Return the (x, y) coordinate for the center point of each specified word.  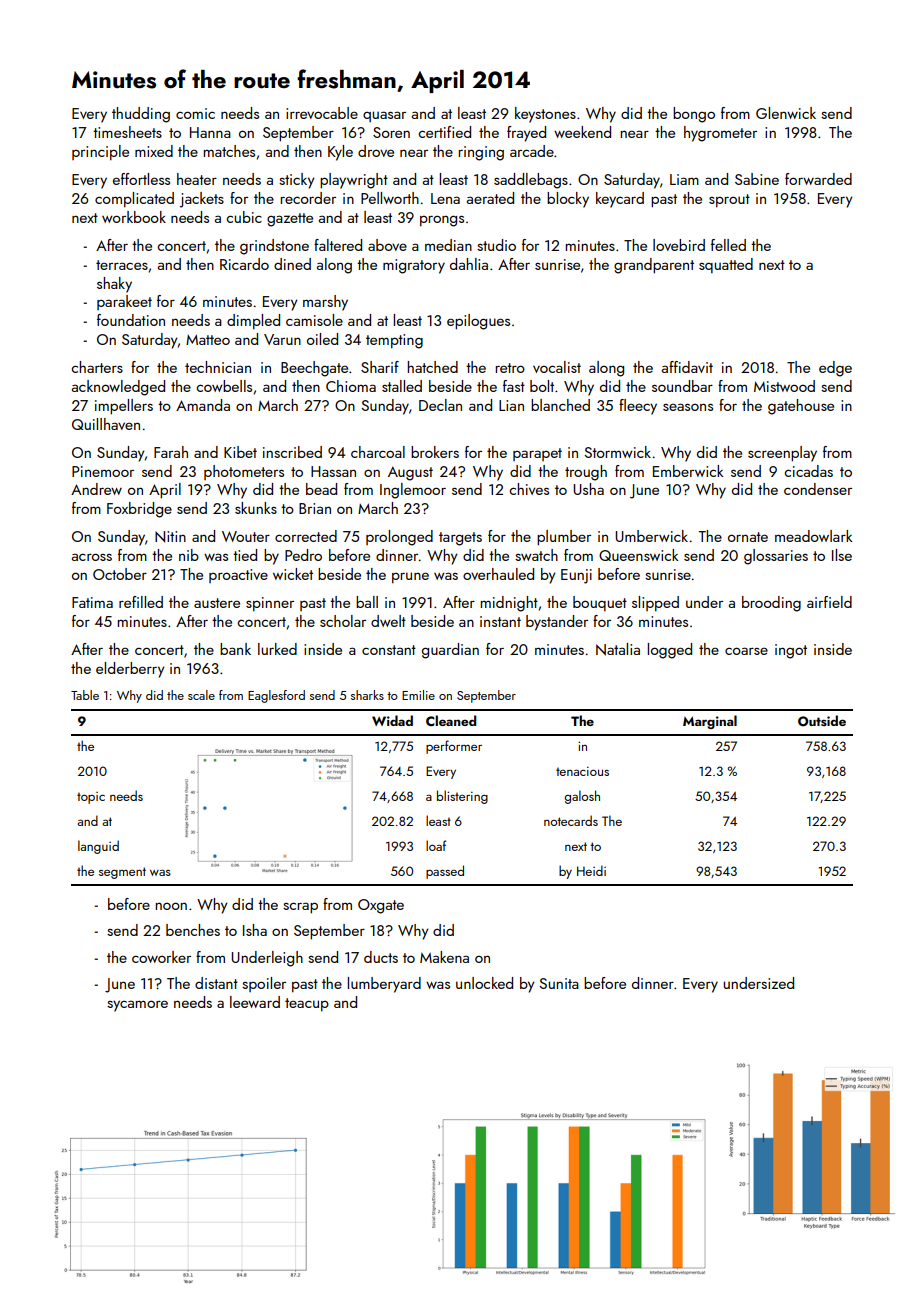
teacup (307, 1004)
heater (197, 179)
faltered (338, 245)
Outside (822, 721)
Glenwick (786, 113)
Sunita (559, 983)
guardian (450, 651)
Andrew (96, 489)
